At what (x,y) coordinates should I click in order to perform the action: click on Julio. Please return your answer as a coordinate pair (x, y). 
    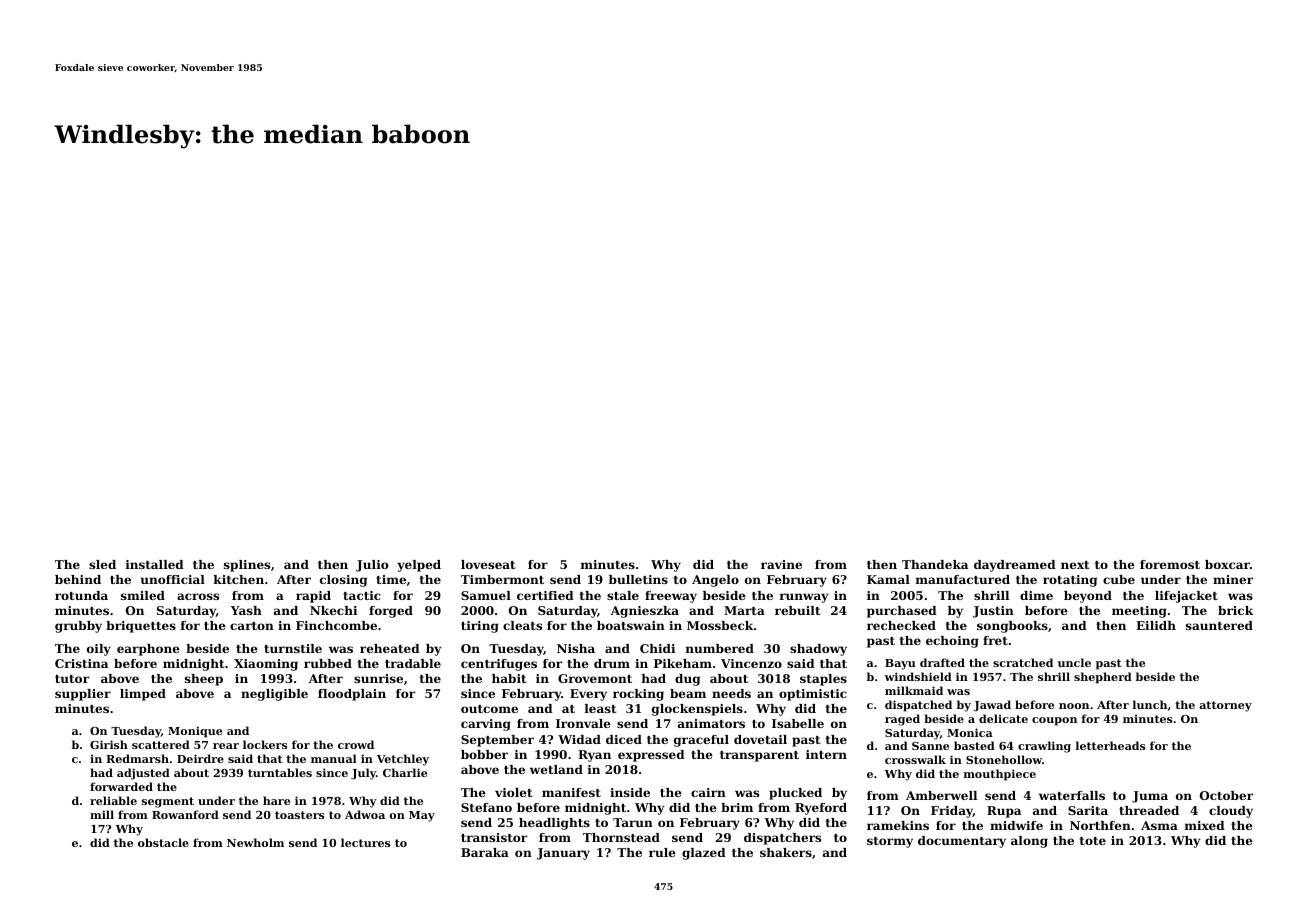
    Looking at the image, I should click on (372, 566).
